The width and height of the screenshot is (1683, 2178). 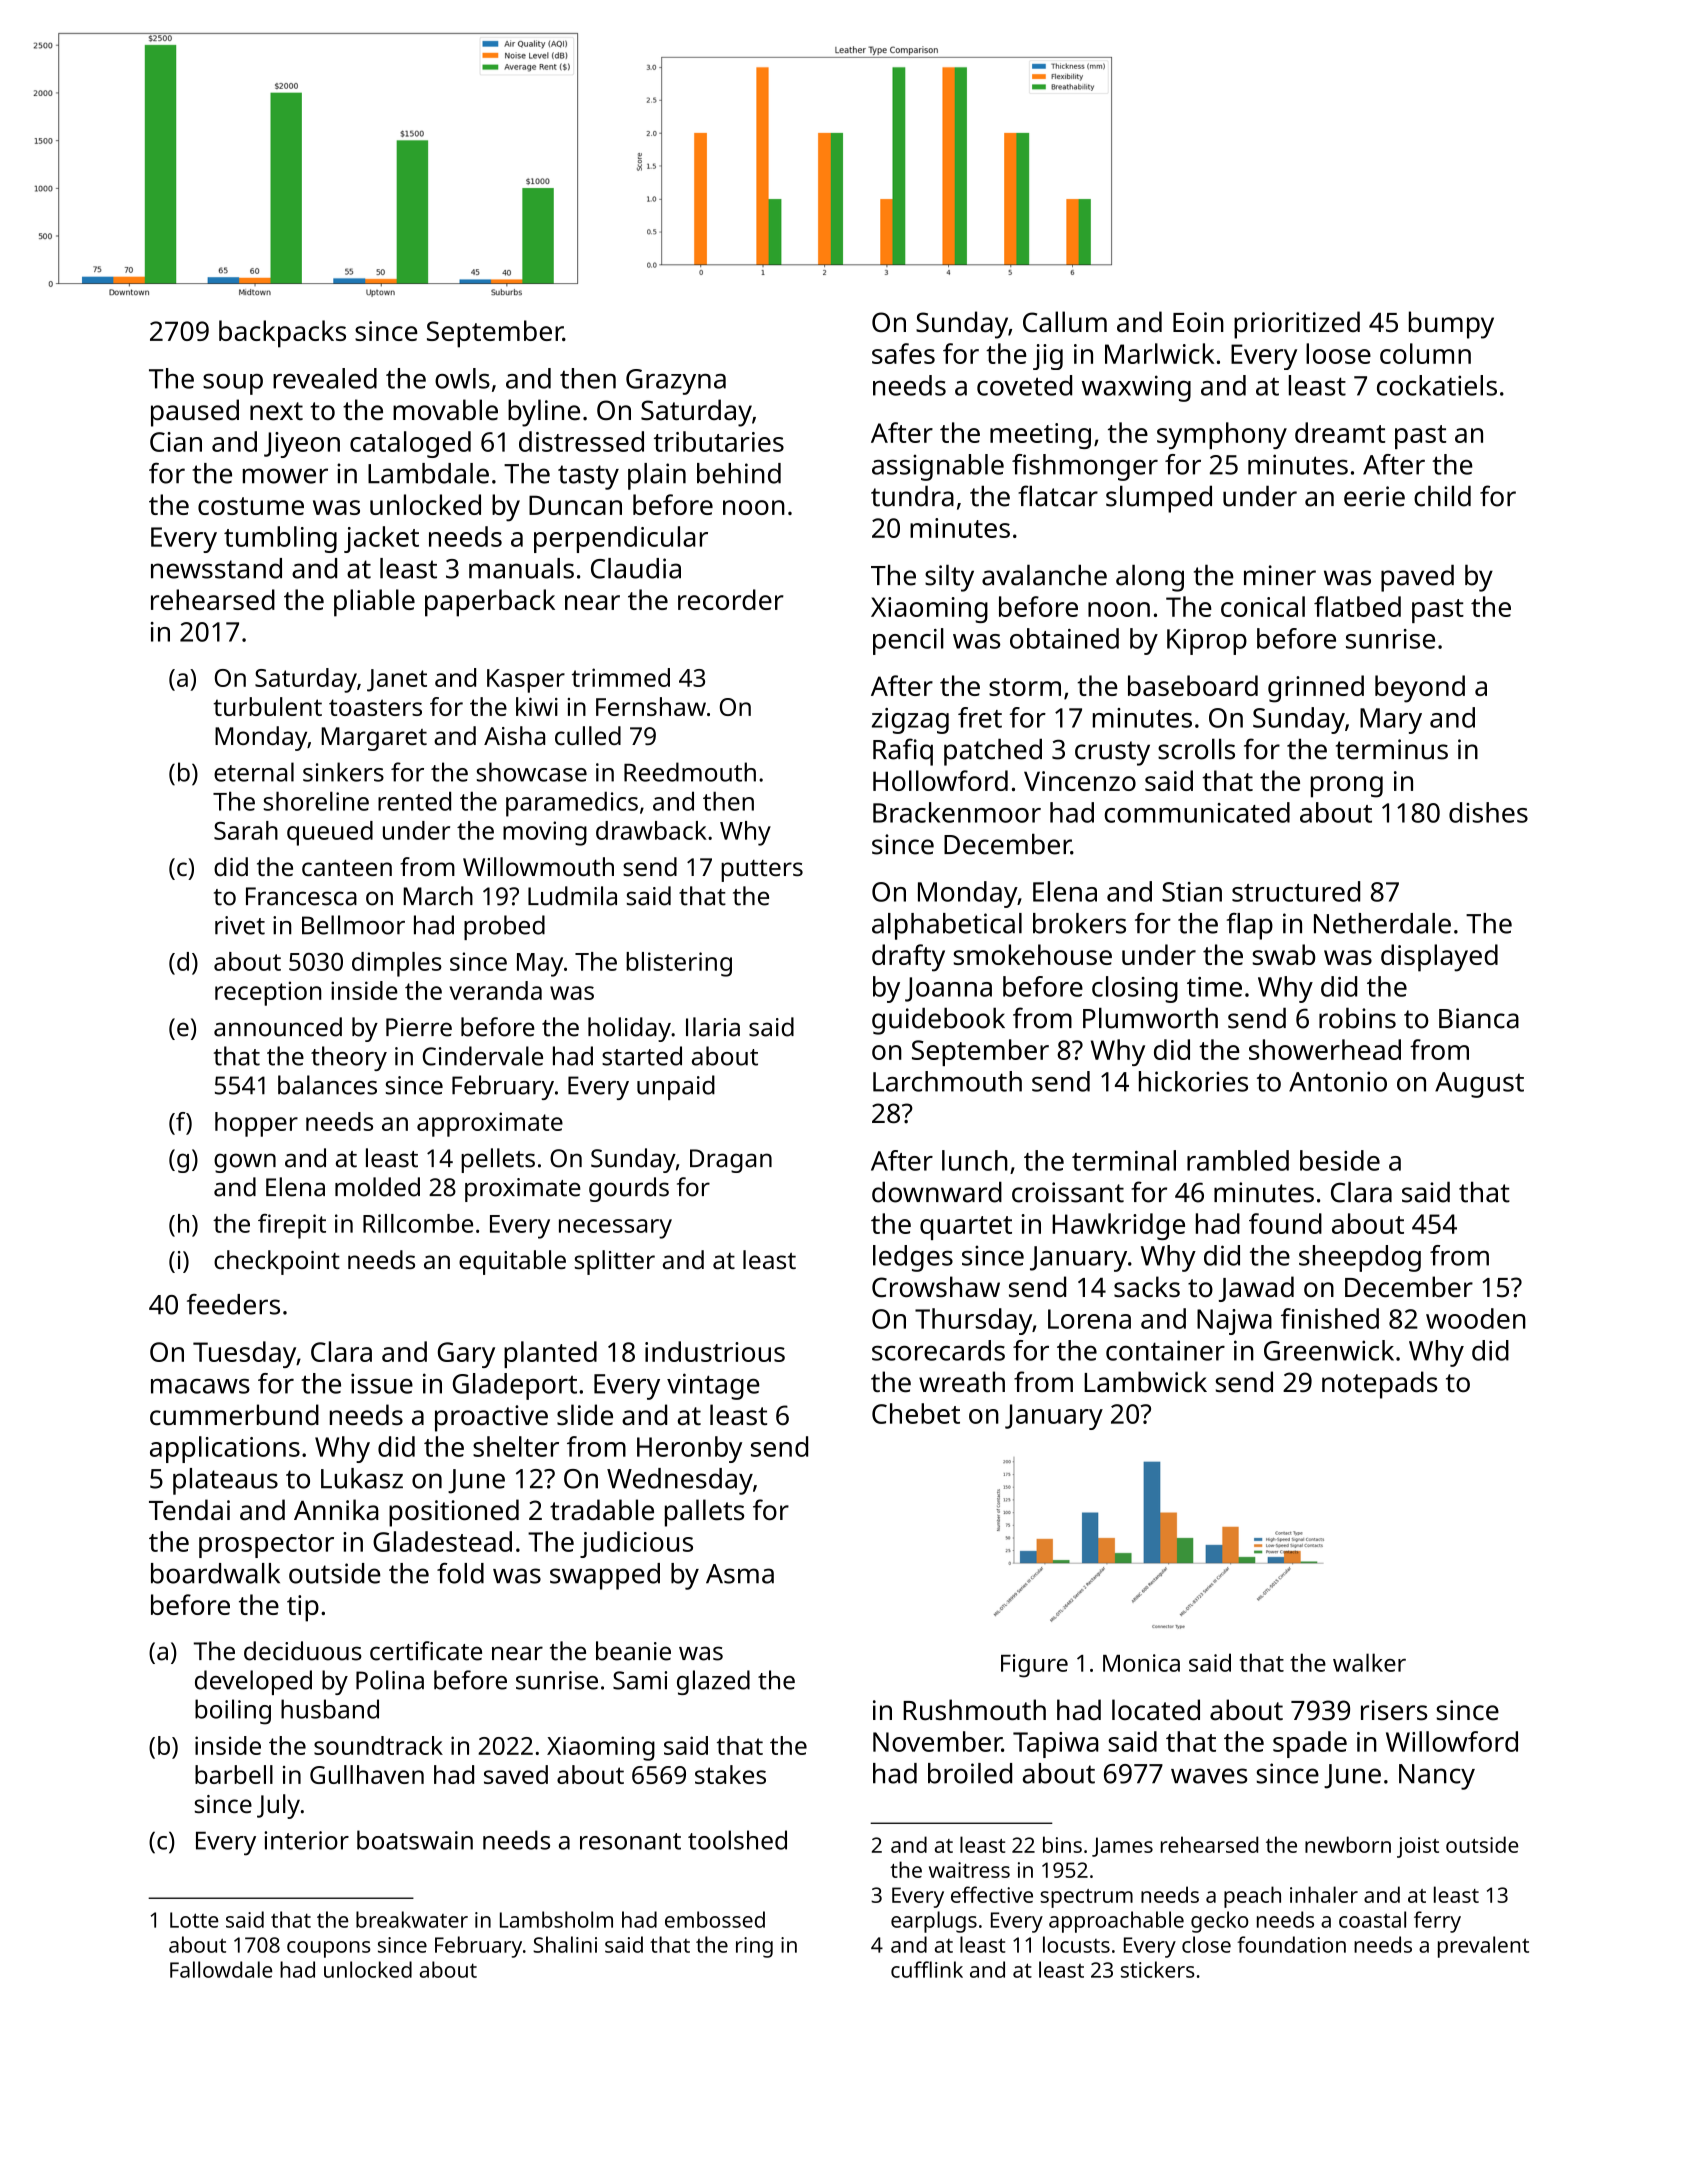 What do you see at coordinates (1451, 325) in the screenshot?
I see `bumpy` at bounding box center [1451, 325].
